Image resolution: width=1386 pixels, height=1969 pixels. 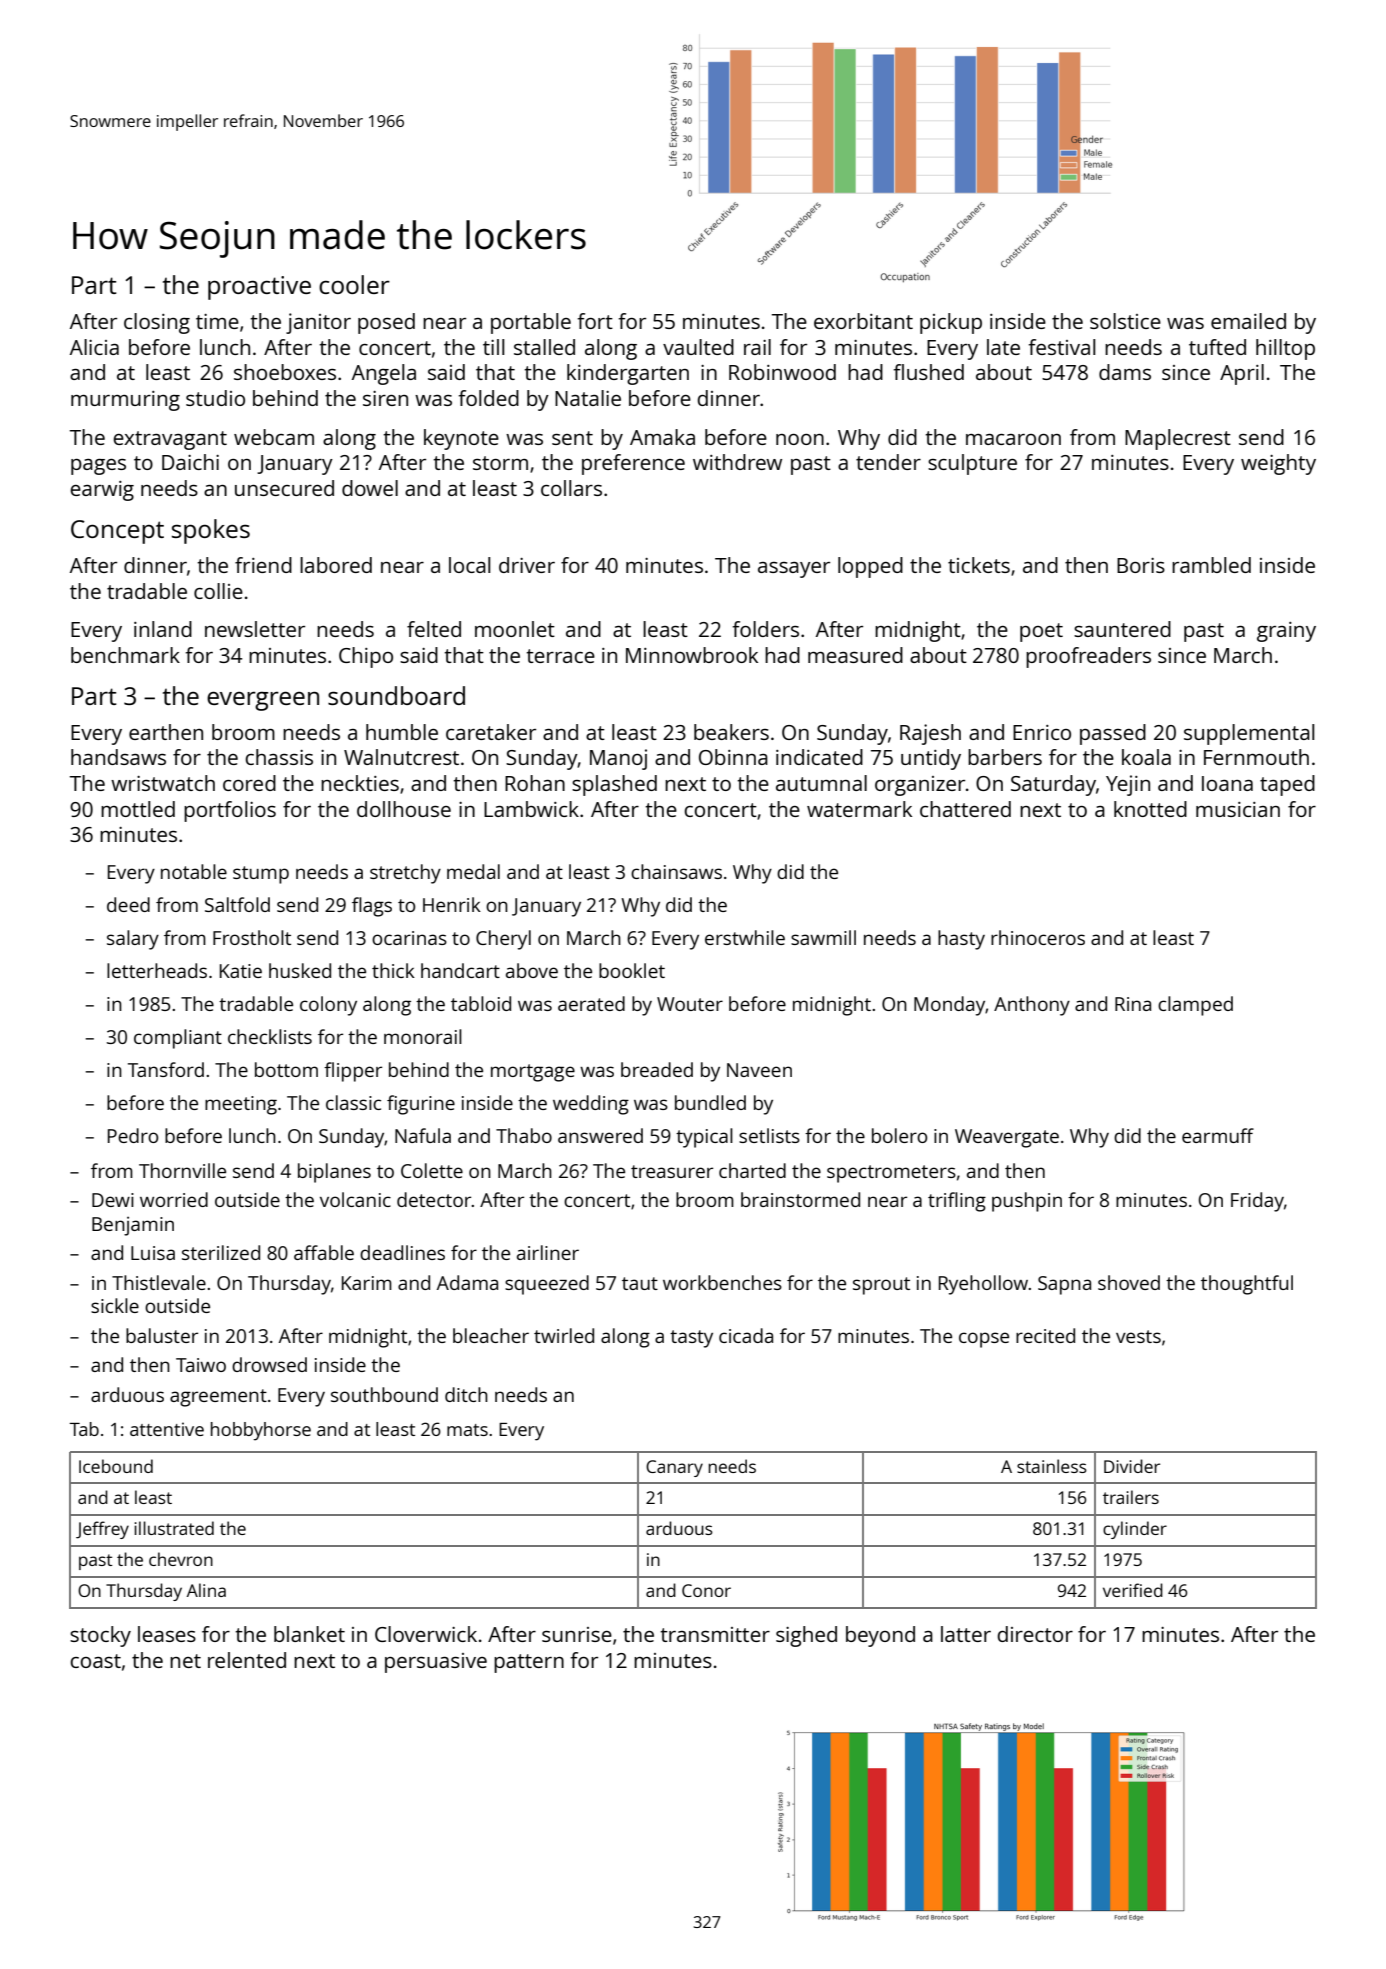 What do you see at coordinates (1129, 1282) in the screenshot?
I see `shoved` at bounding box center [1129, 1282].
